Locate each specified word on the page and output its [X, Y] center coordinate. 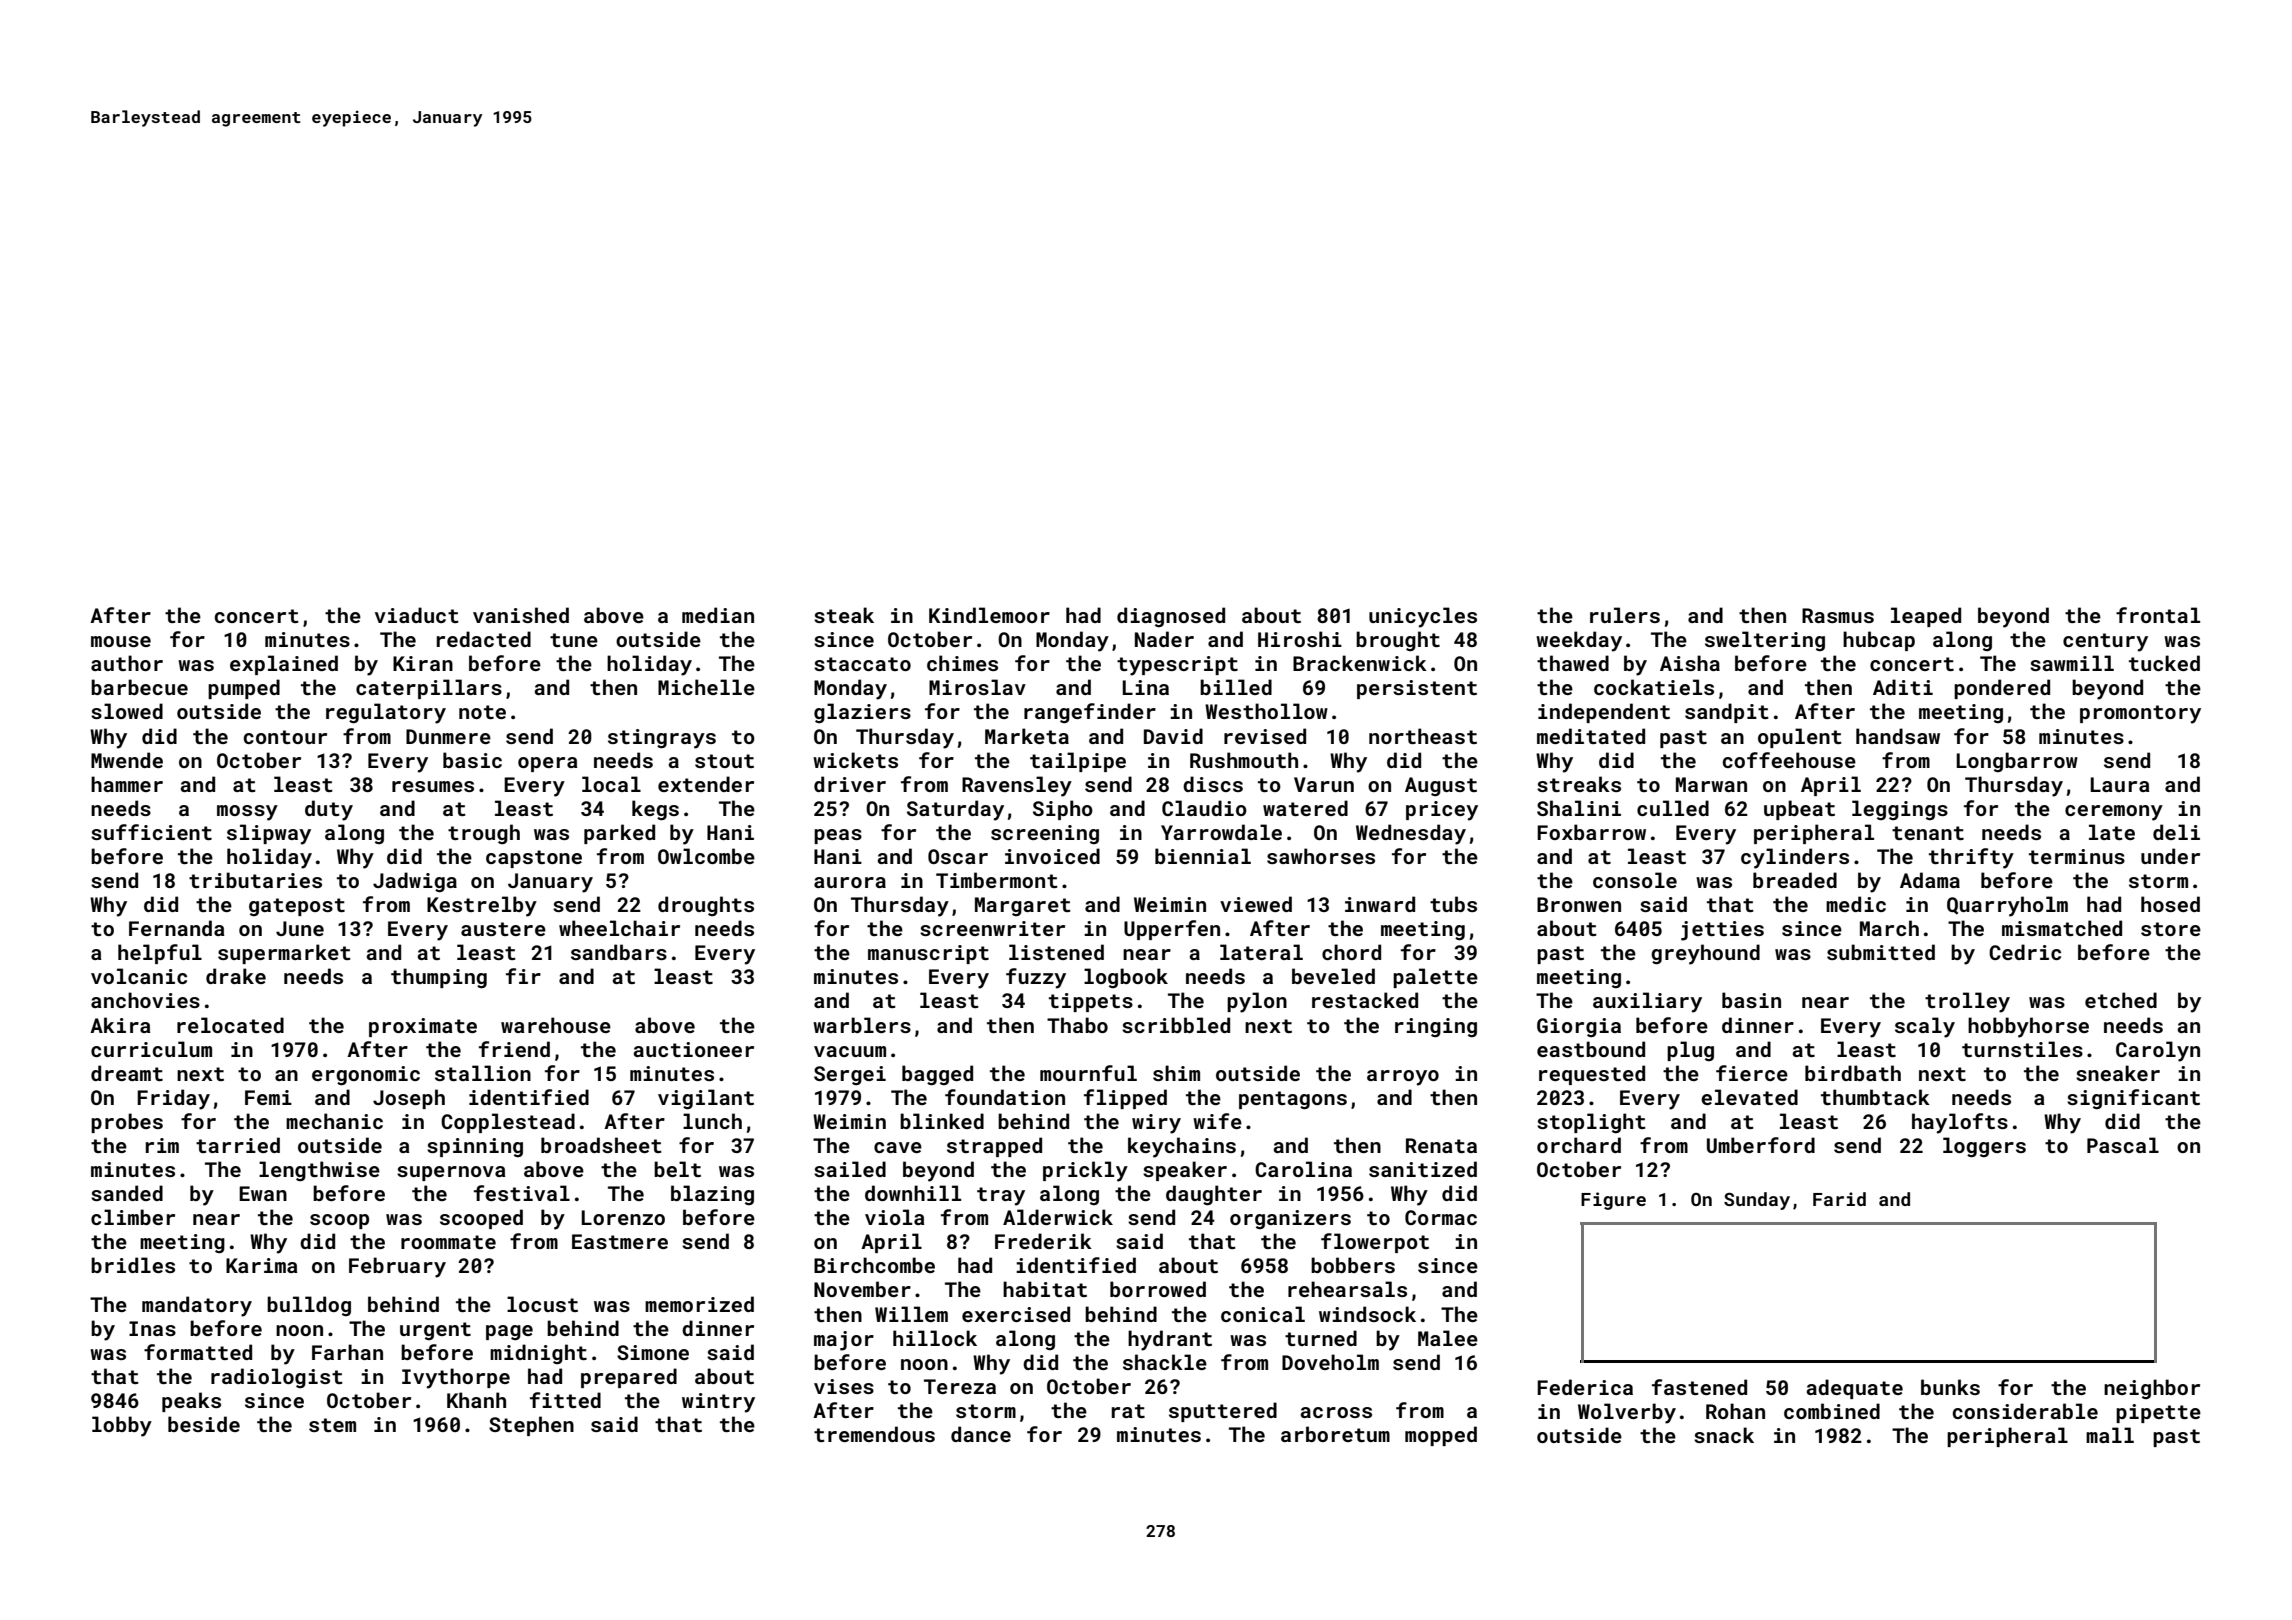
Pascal [2123, 1145]
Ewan [263, 1193]
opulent [1800, 738]
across [1336, 1412]
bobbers [1353, 1265]
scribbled [1176, 1025]
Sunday [1757, 1201]
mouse [121, 641]
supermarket [284, 954]
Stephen [531, 1426]
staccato [862, 664]
